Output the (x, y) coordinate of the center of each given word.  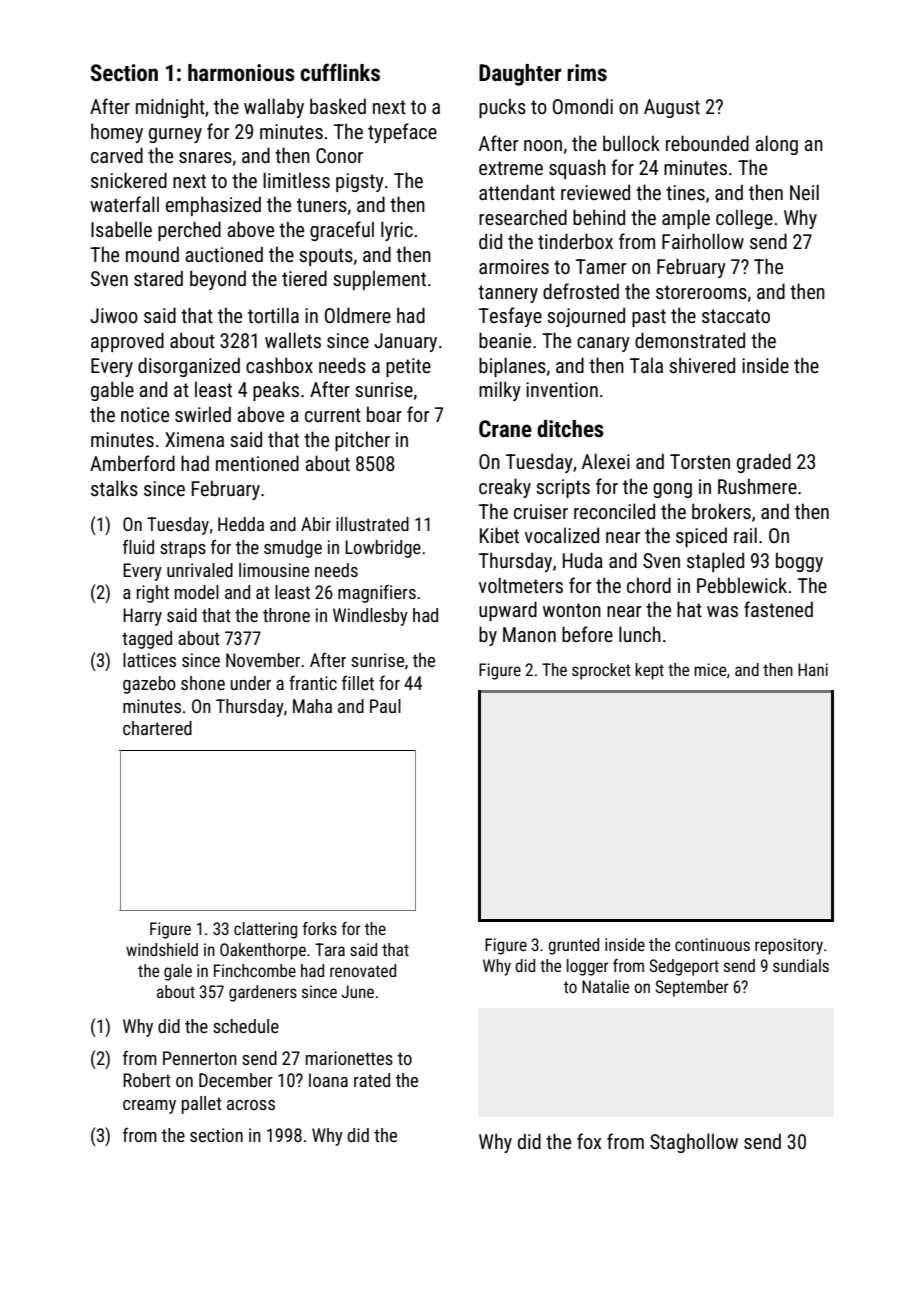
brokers (721, 511)
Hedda (241, 524)
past (649, 318)
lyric (397, 231)
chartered (157, 728)
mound (152, 254)
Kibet (499, 535)
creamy (149, 1107)
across (251, 1105)
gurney (175, 135)
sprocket (601, 671)
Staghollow (694, 1143)
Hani (813, 669)
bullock (631, 143)
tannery (508, 294)
